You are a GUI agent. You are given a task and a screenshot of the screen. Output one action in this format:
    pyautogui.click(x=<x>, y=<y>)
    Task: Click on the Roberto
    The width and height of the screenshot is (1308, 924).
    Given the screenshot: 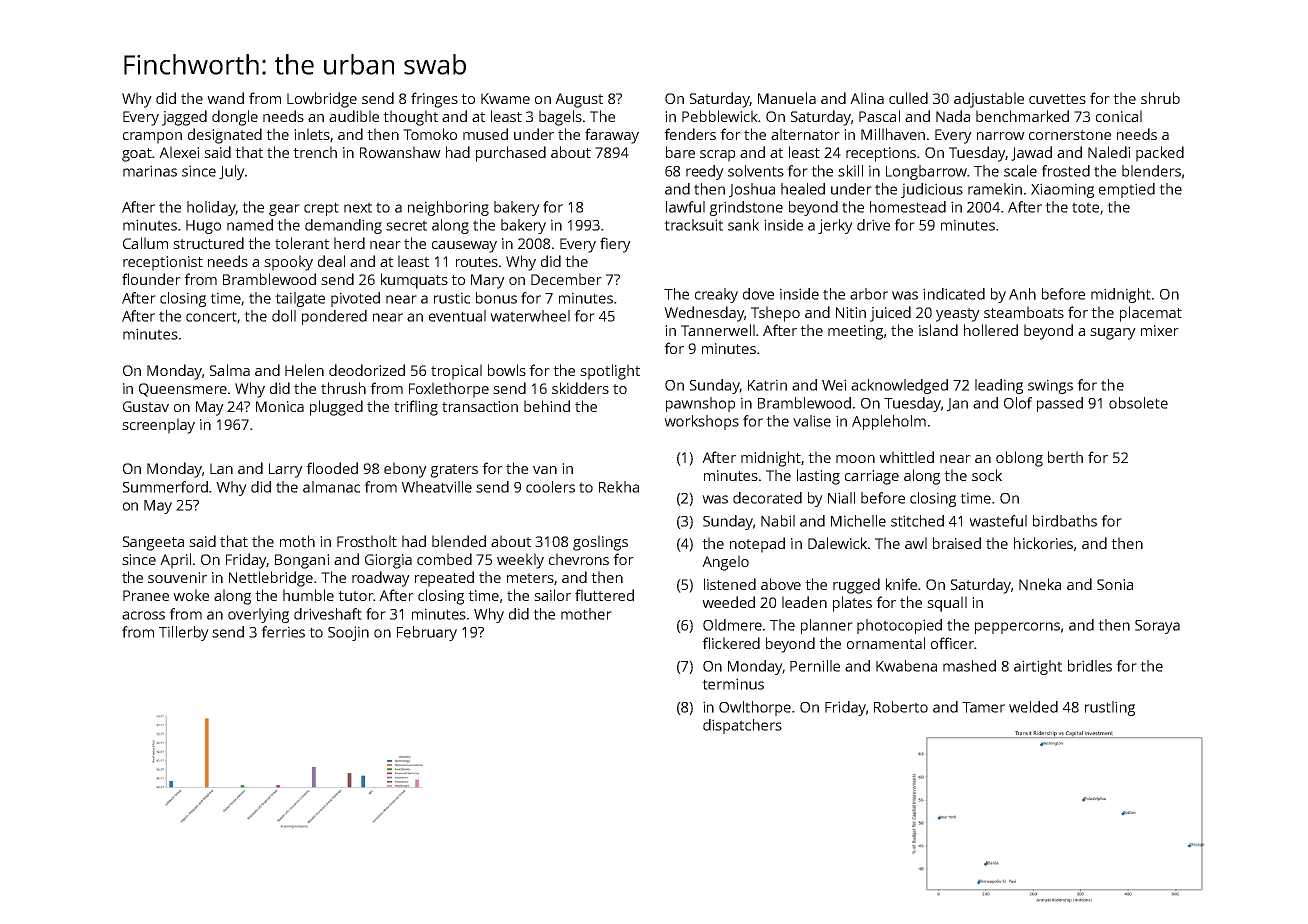 What is the action you would take?
    pyautogui.click(x=901, y=707)
